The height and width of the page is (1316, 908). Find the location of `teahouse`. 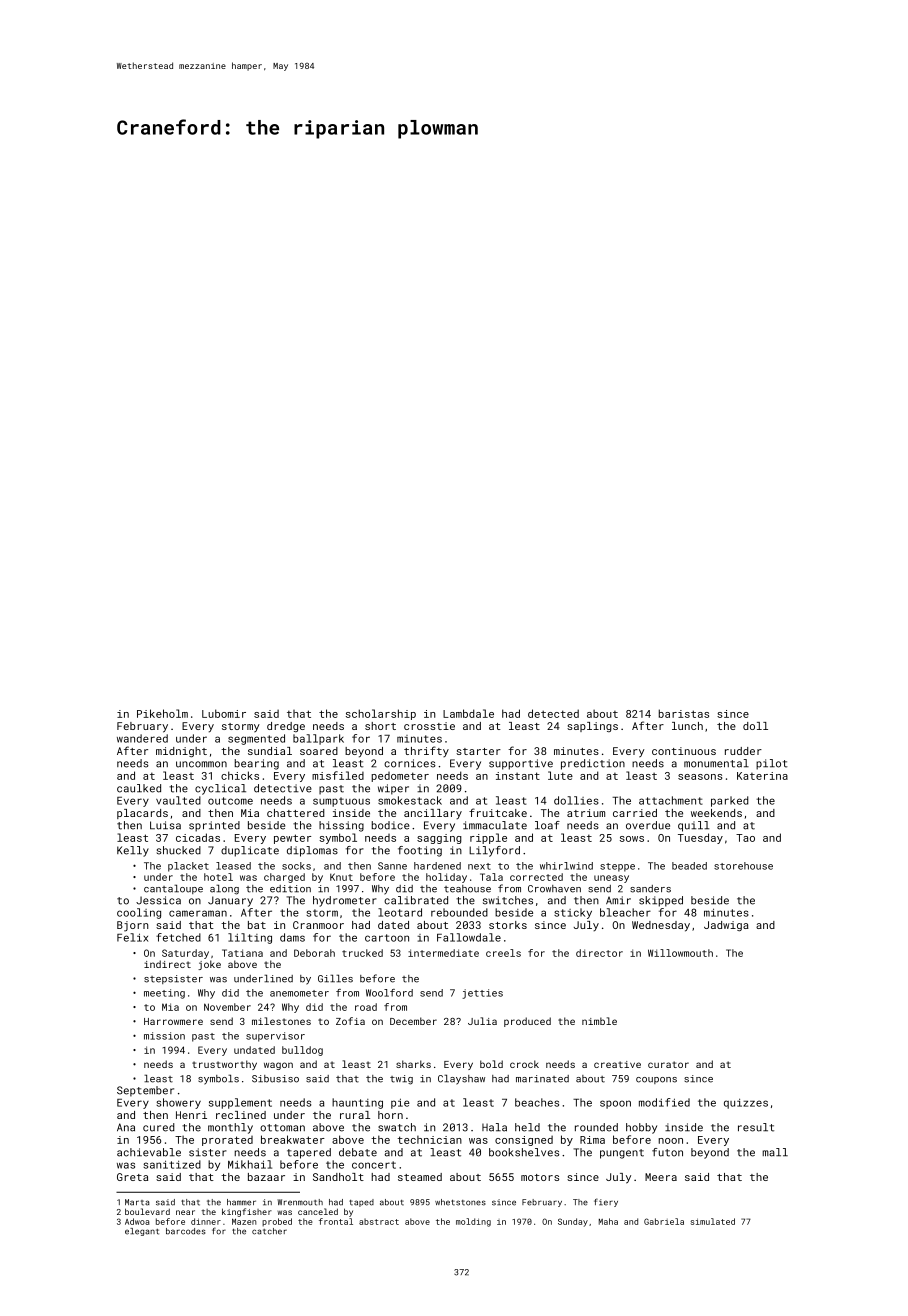

teahouse is located at coordinates (467, 889).
